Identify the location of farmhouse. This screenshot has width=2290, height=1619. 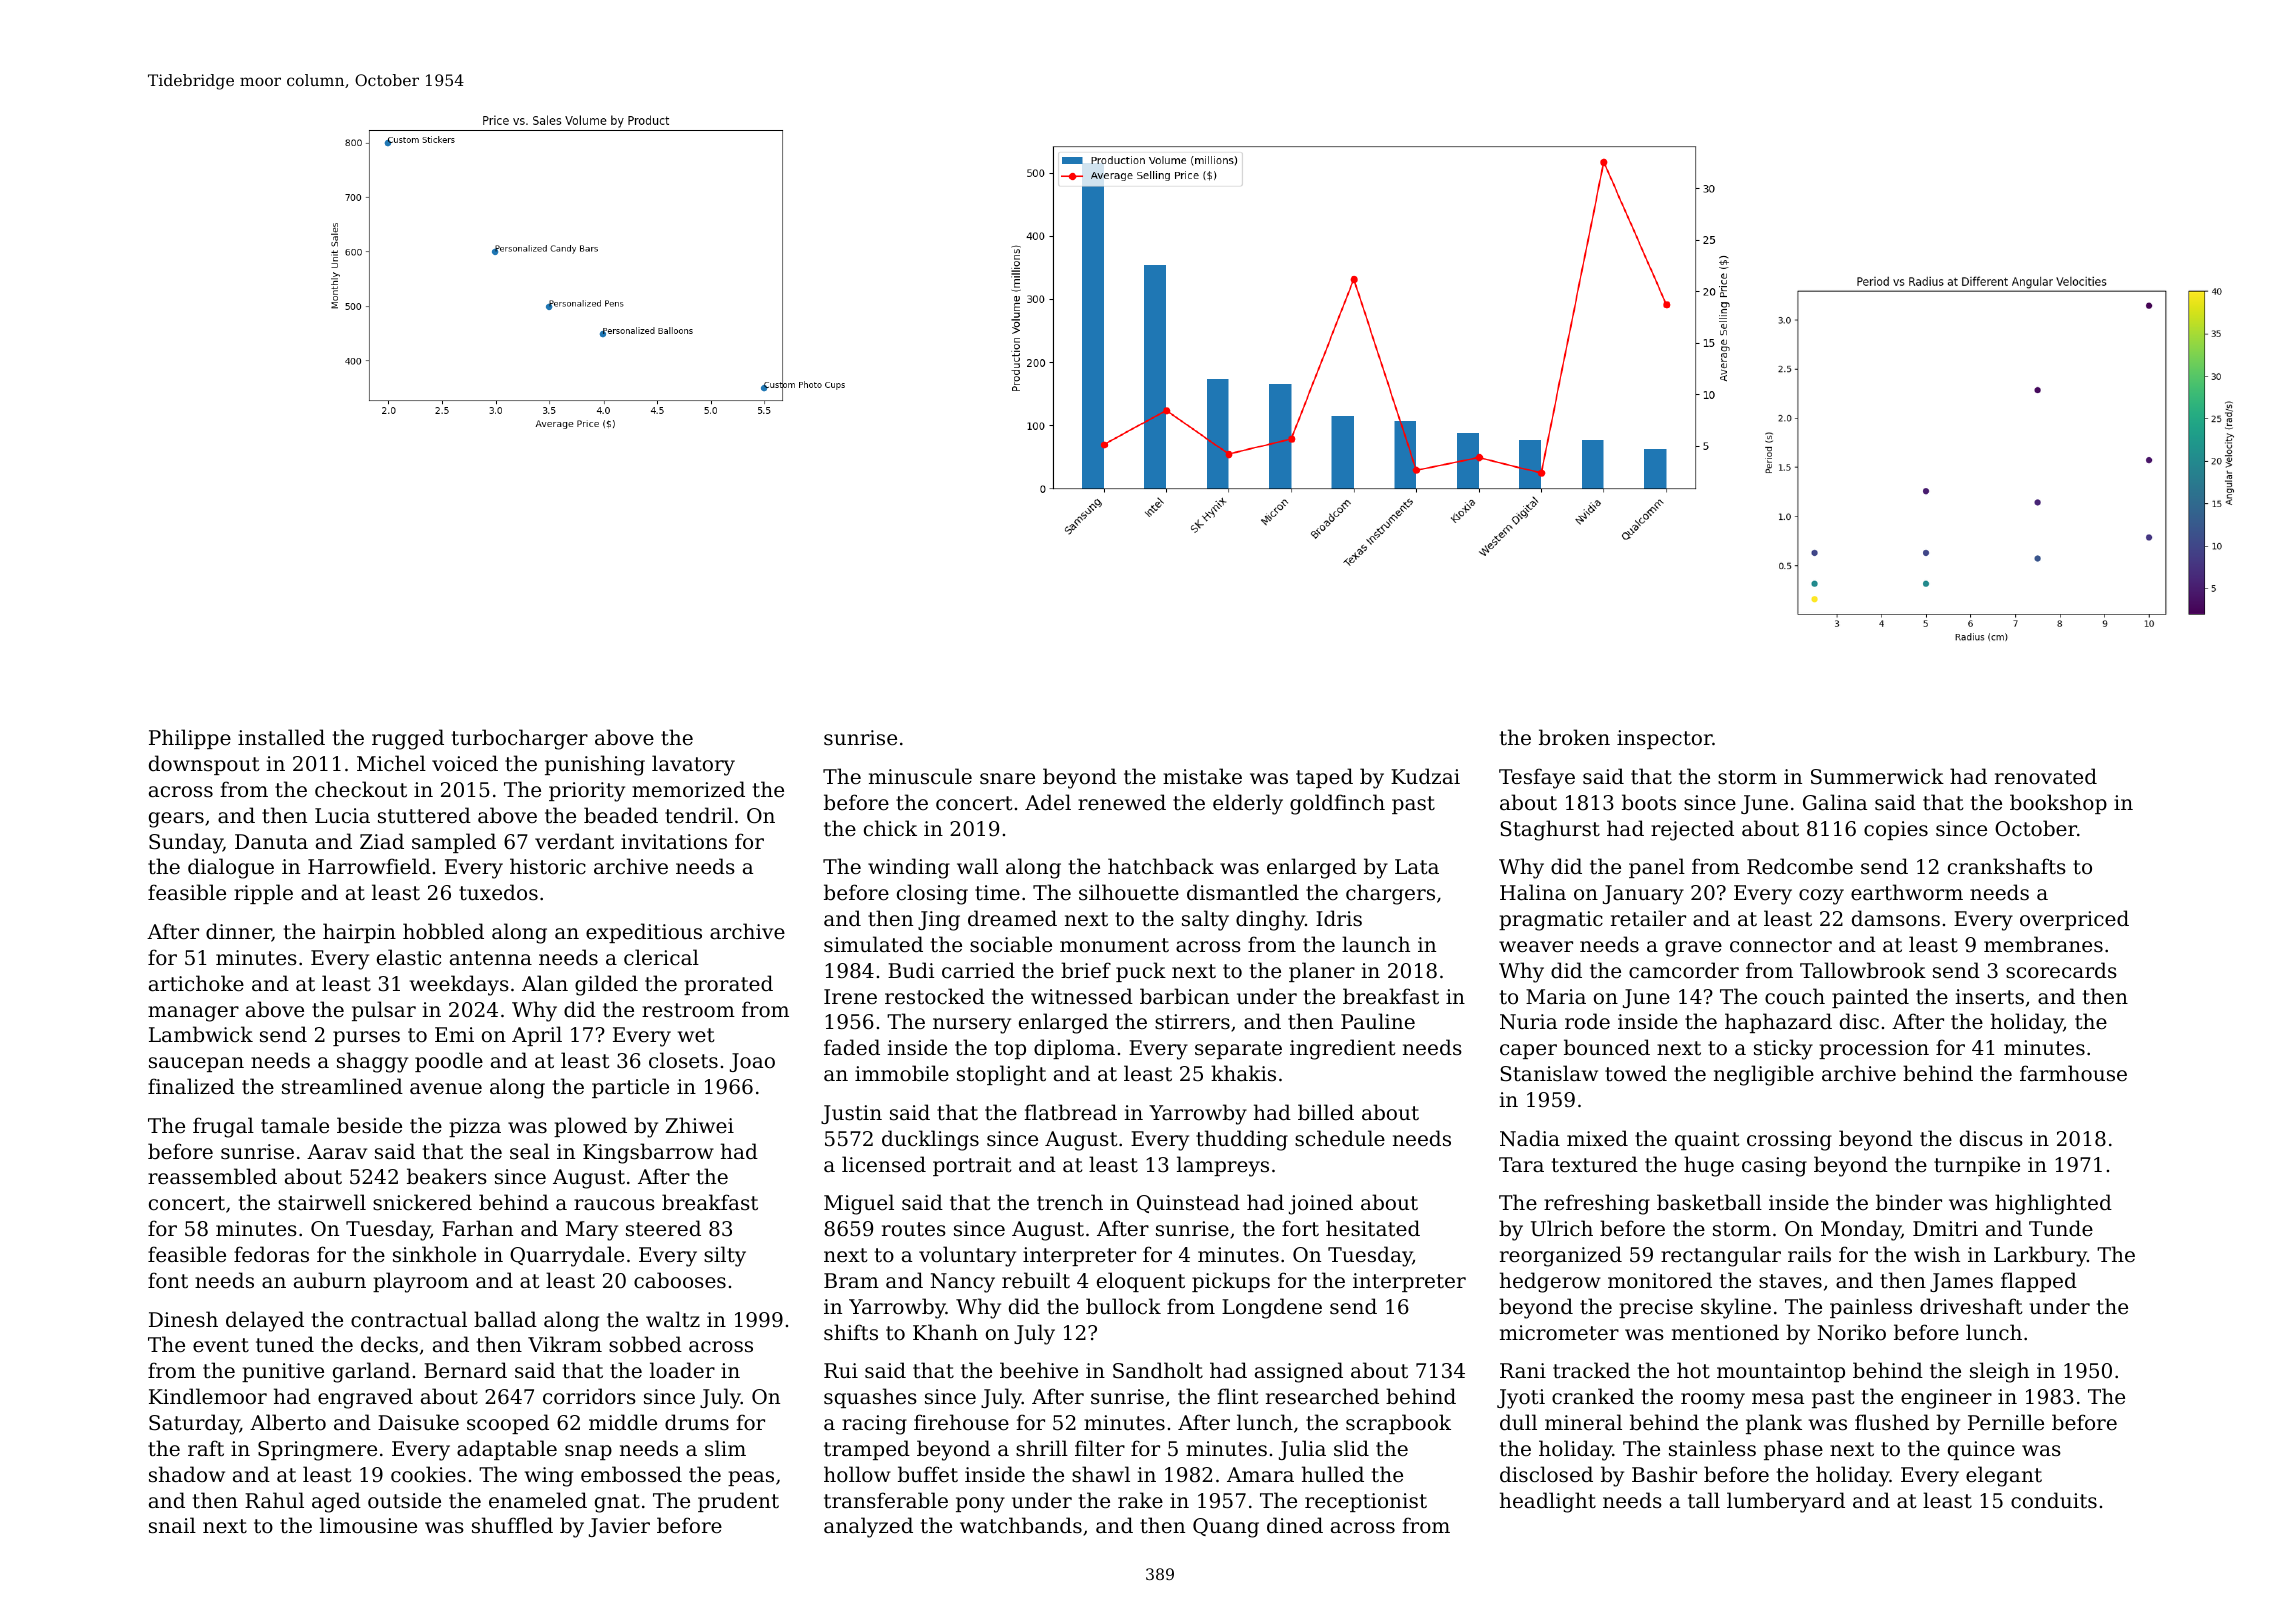
(2073, 1073).
